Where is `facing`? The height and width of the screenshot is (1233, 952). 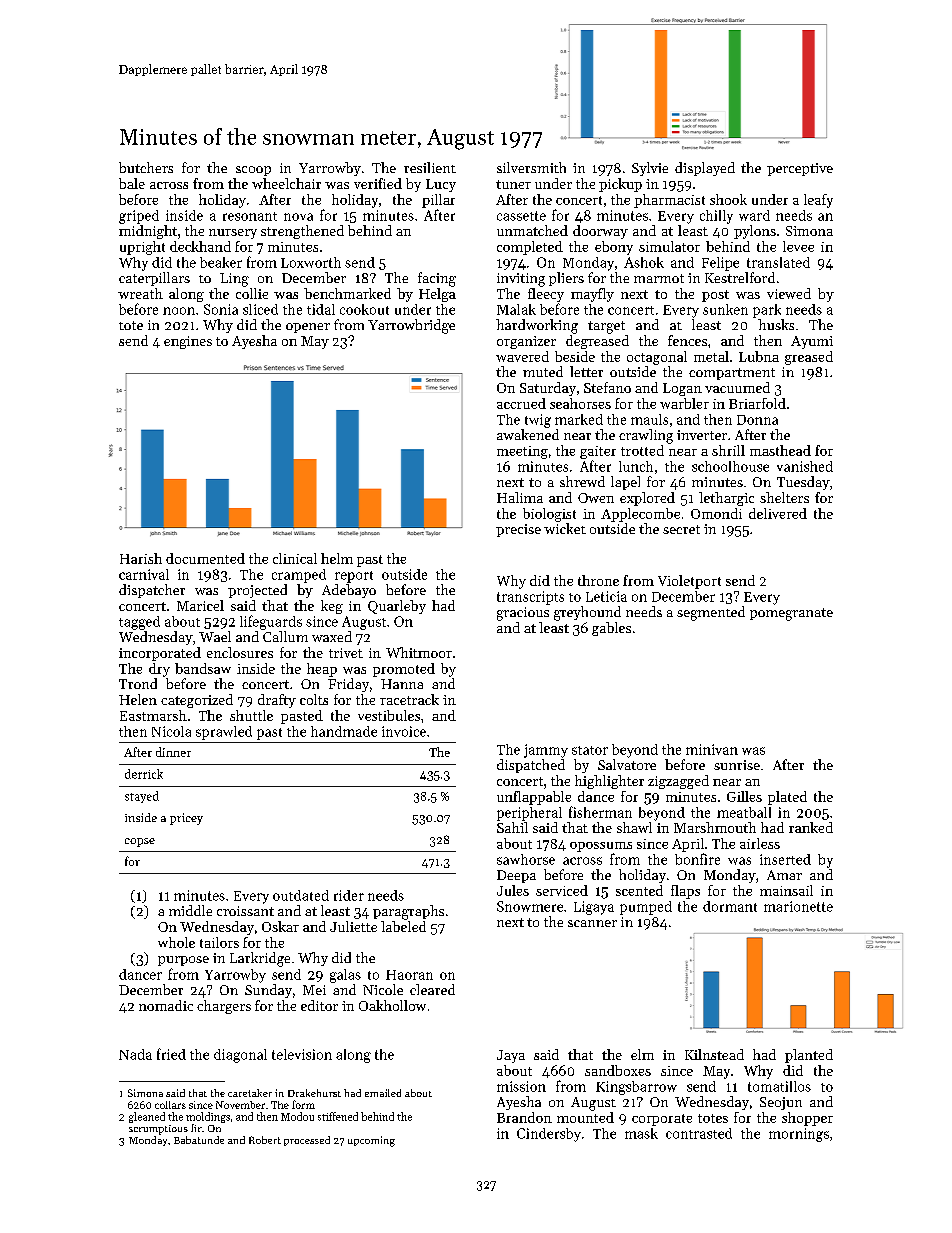 facing is located at coordinates (437, 279).
